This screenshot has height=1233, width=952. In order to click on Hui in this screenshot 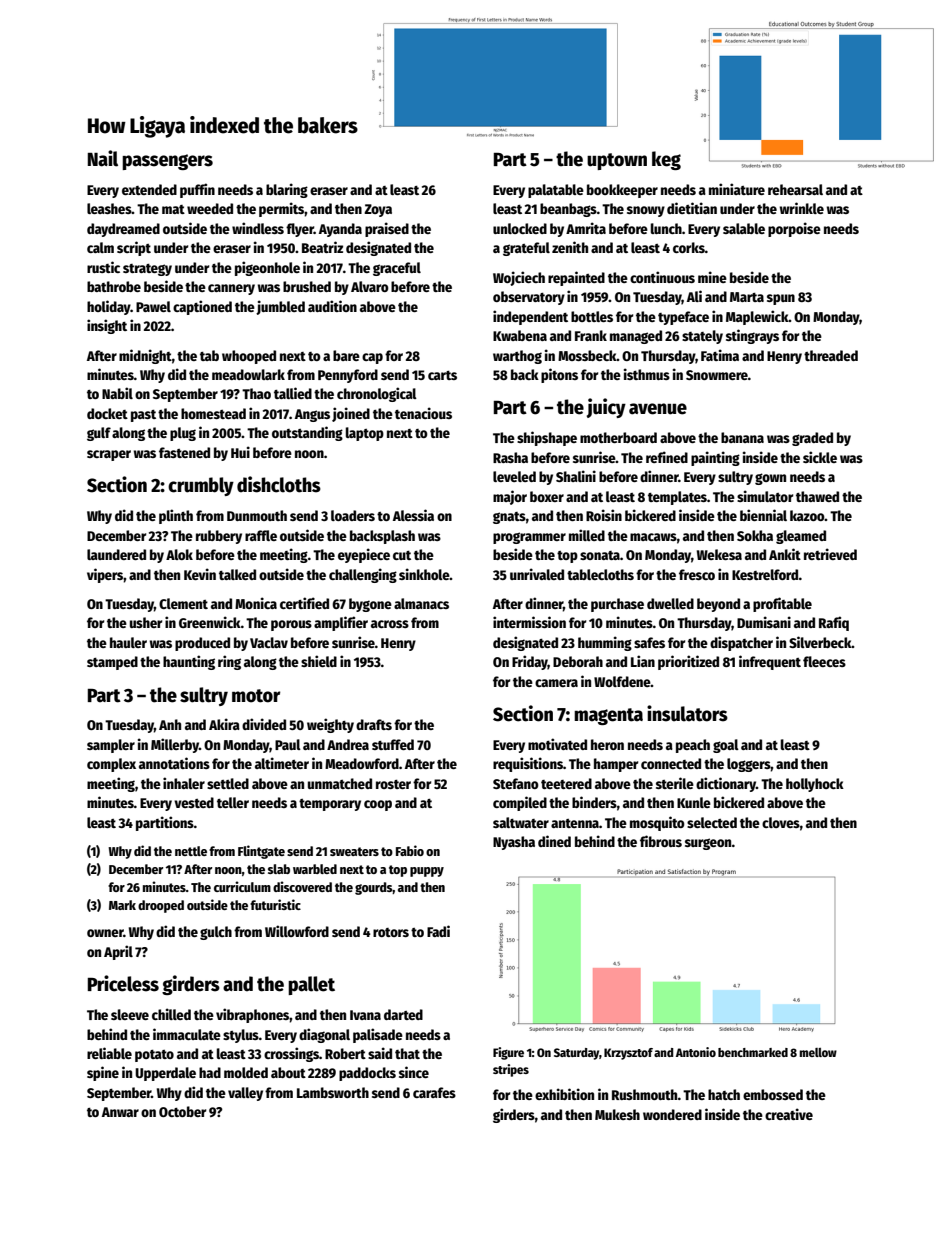, I will do `click(240, 452)`.
